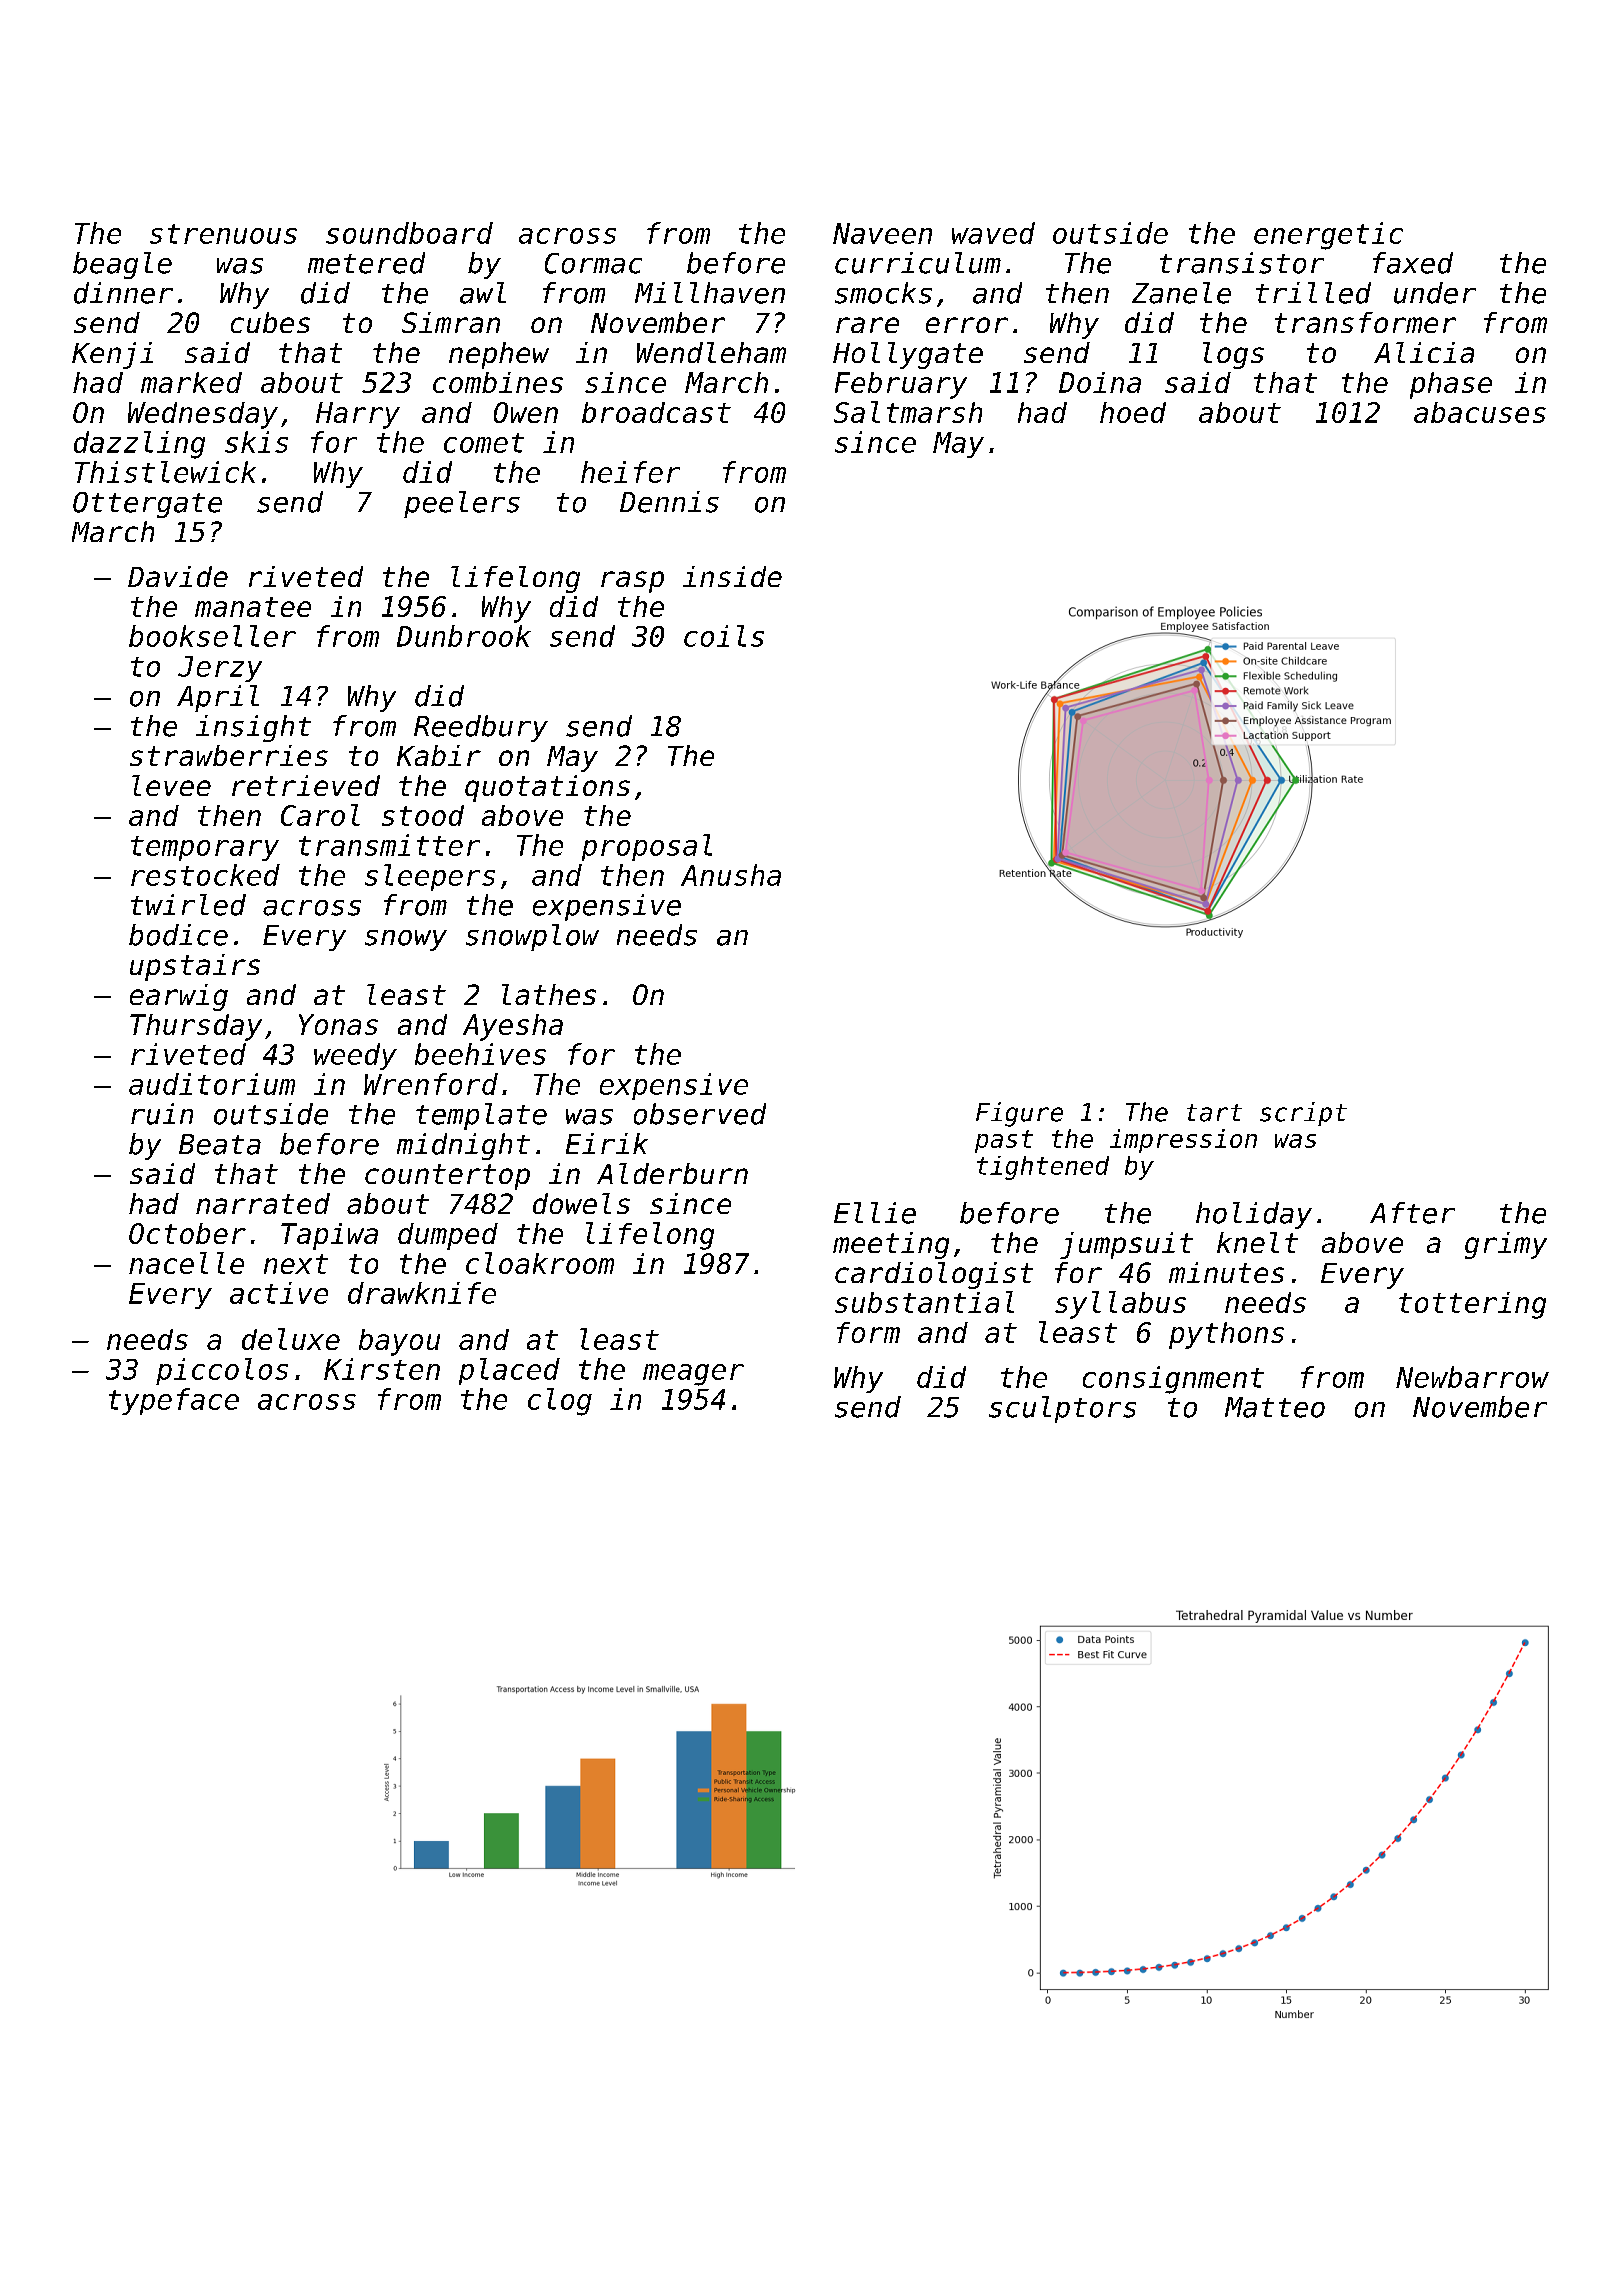  I want to click on lathes, so click(549, 994).
